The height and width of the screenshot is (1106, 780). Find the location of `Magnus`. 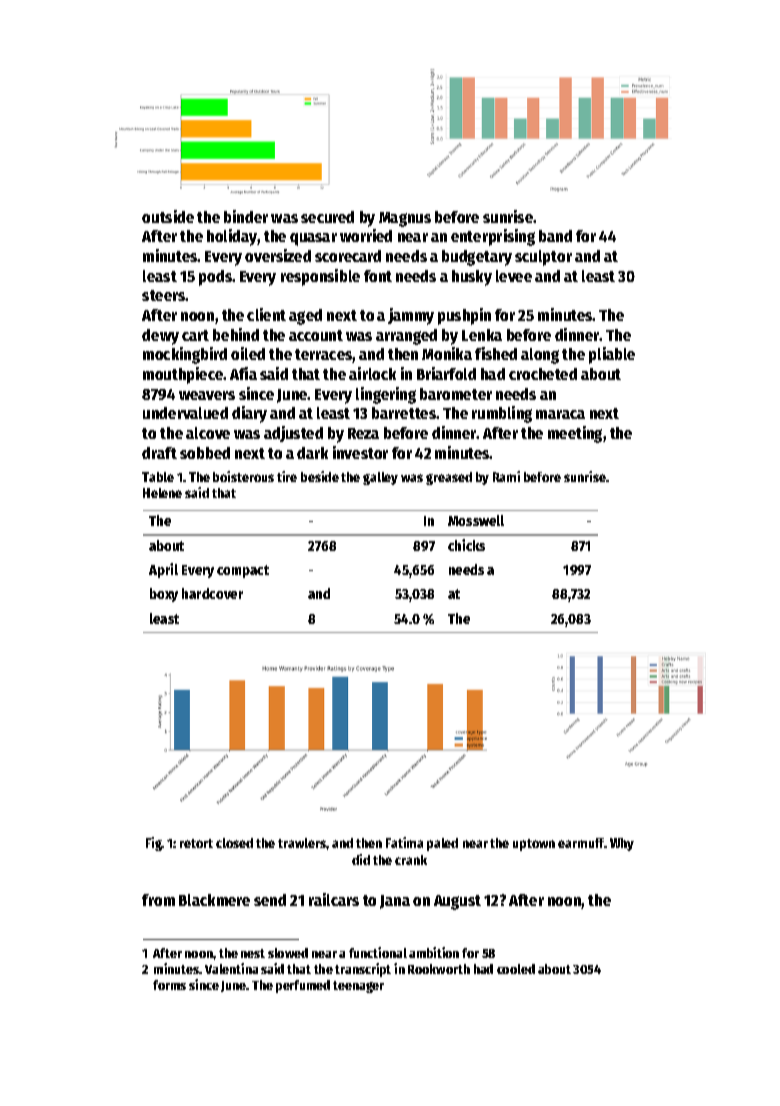

Magnus is located at coordinates (405, 219).
